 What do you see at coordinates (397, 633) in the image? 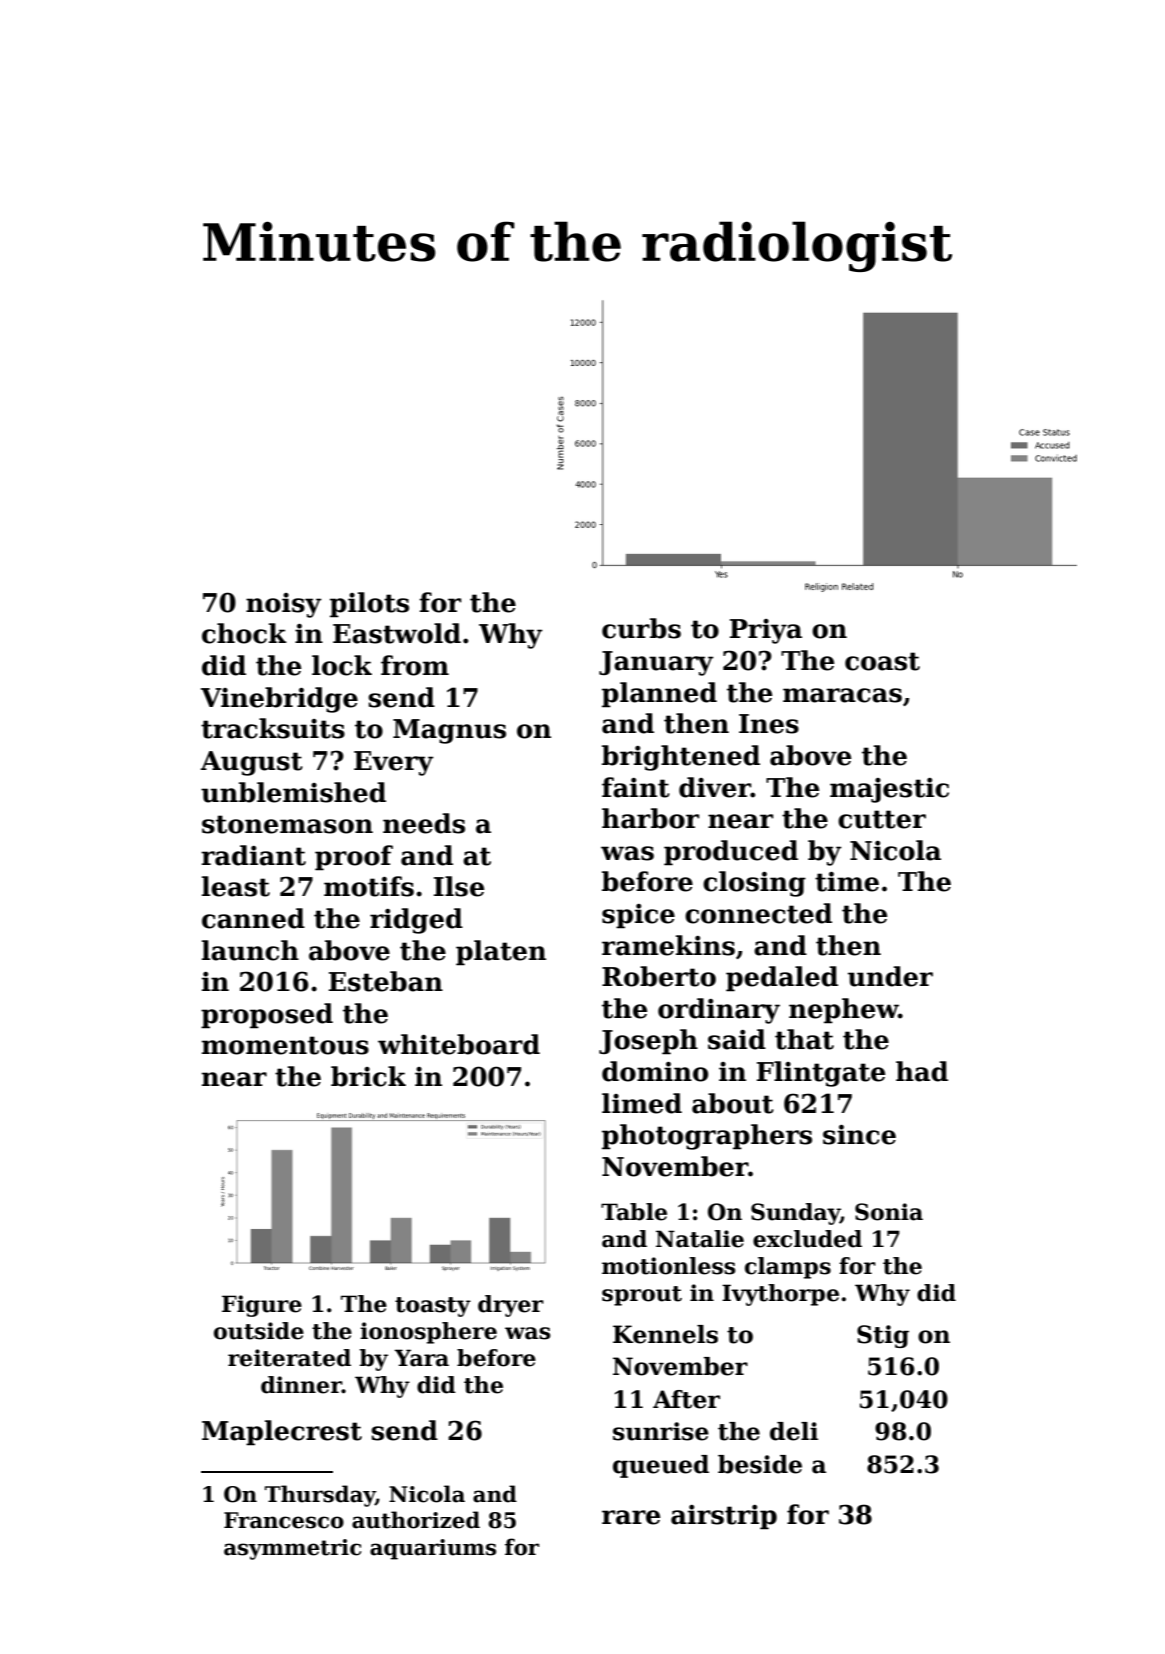
I see `Eastwold` at bounding box center [397, 633].
